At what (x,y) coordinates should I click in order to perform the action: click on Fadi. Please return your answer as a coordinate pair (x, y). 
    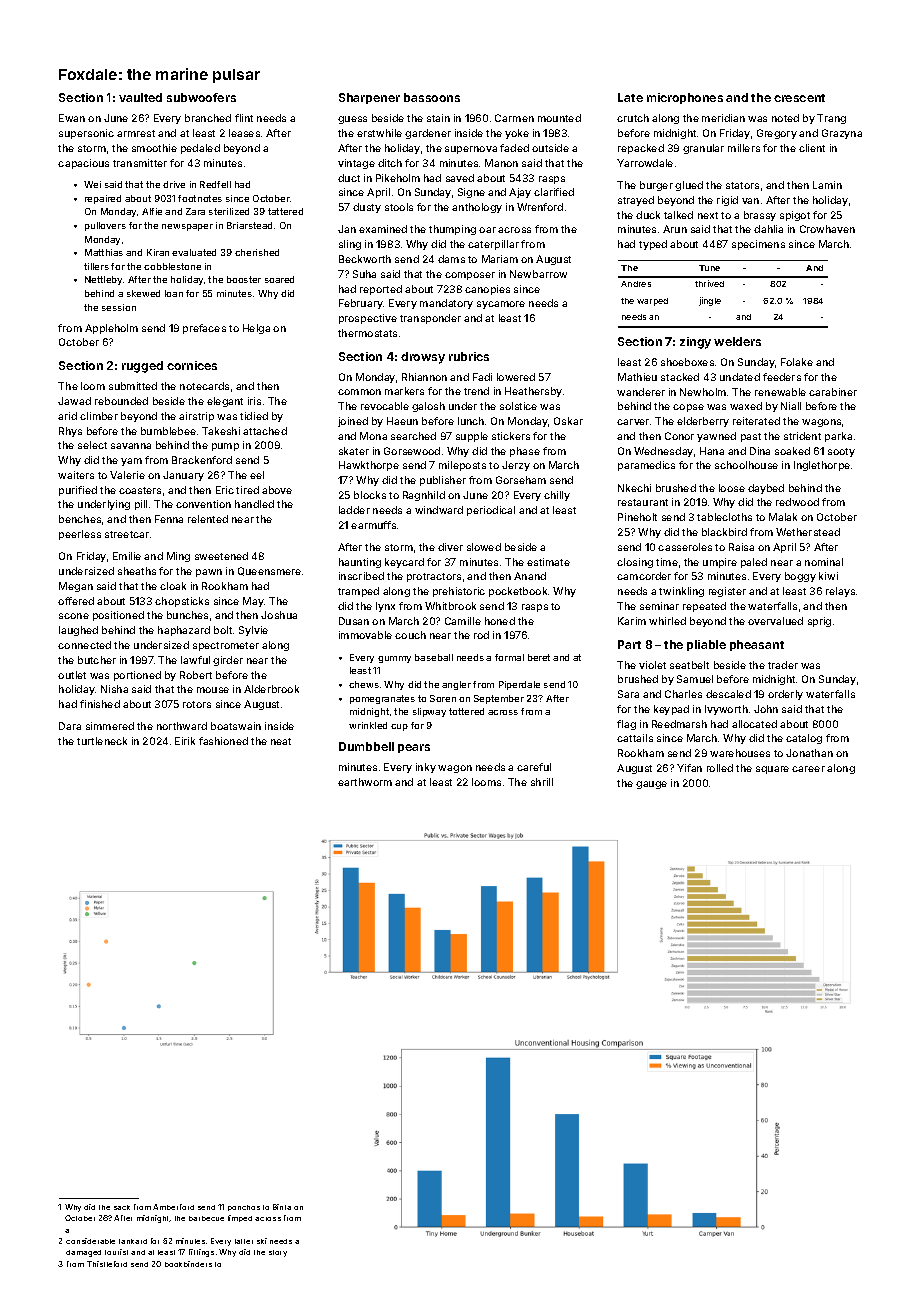
    Looking at the image, I should click on (482, 377).
